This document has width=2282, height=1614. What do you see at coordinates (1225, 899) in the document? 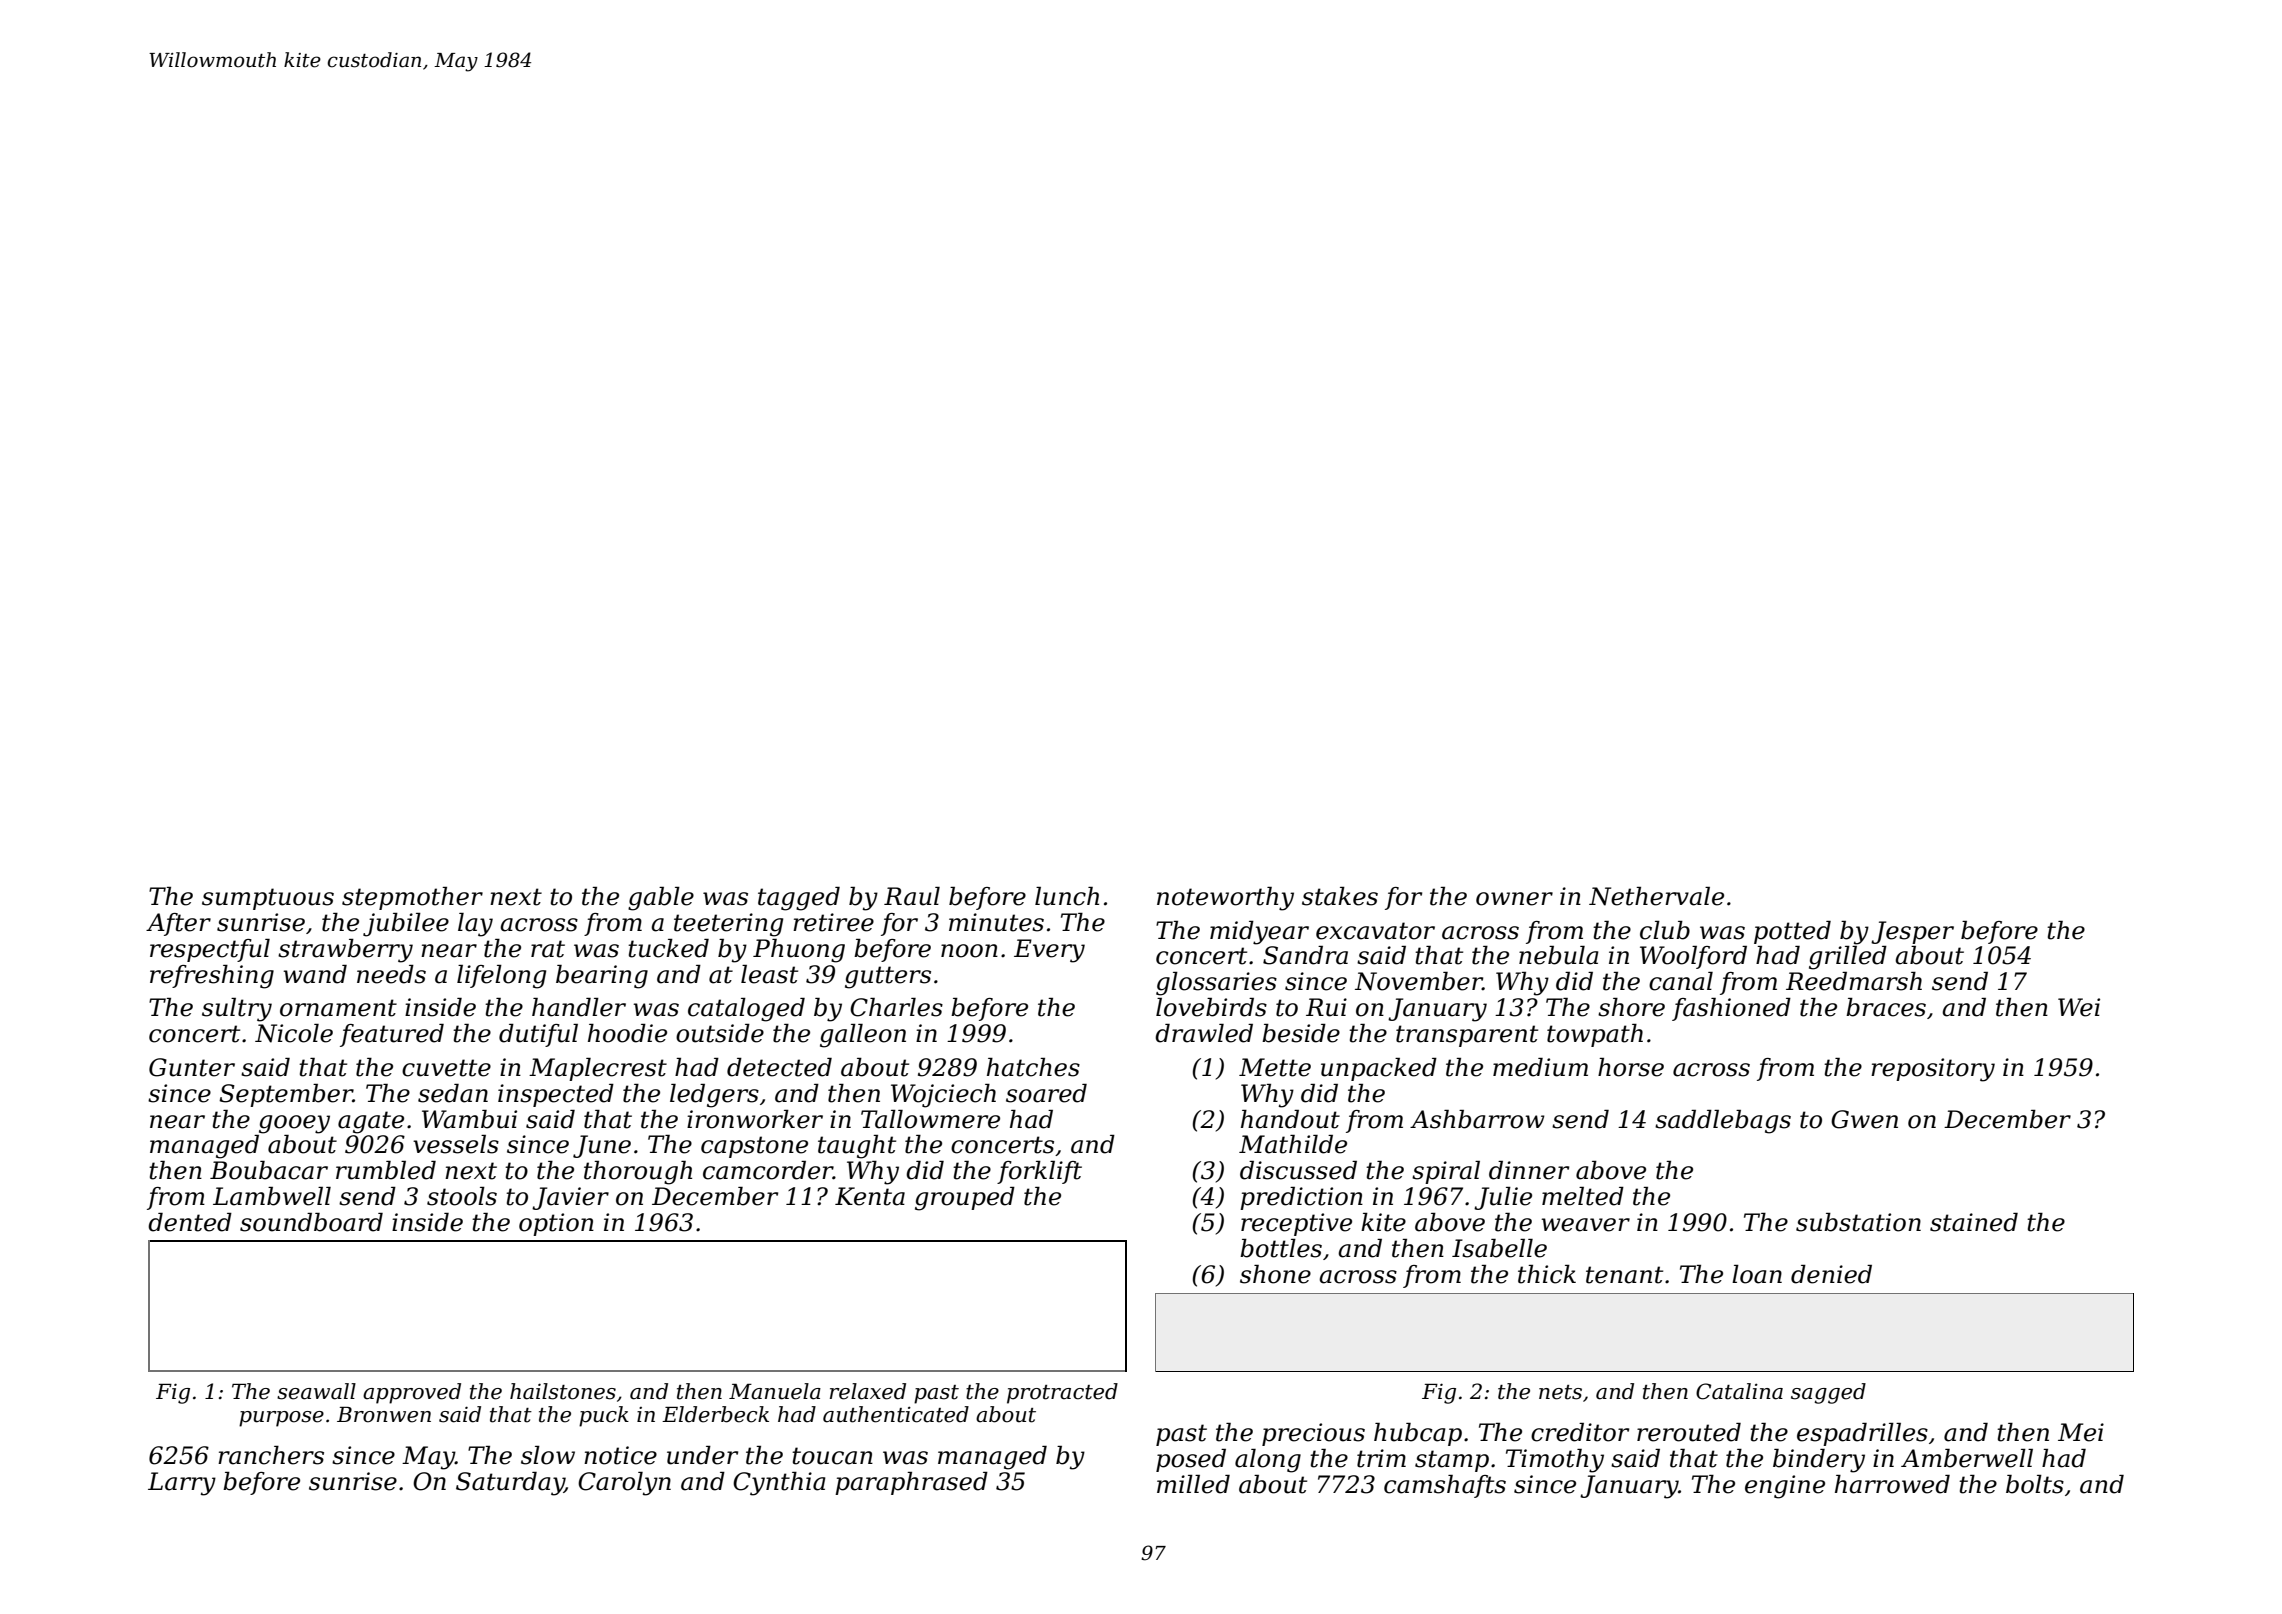
I see `noteworthy` at bounding box center [1225, 899].
